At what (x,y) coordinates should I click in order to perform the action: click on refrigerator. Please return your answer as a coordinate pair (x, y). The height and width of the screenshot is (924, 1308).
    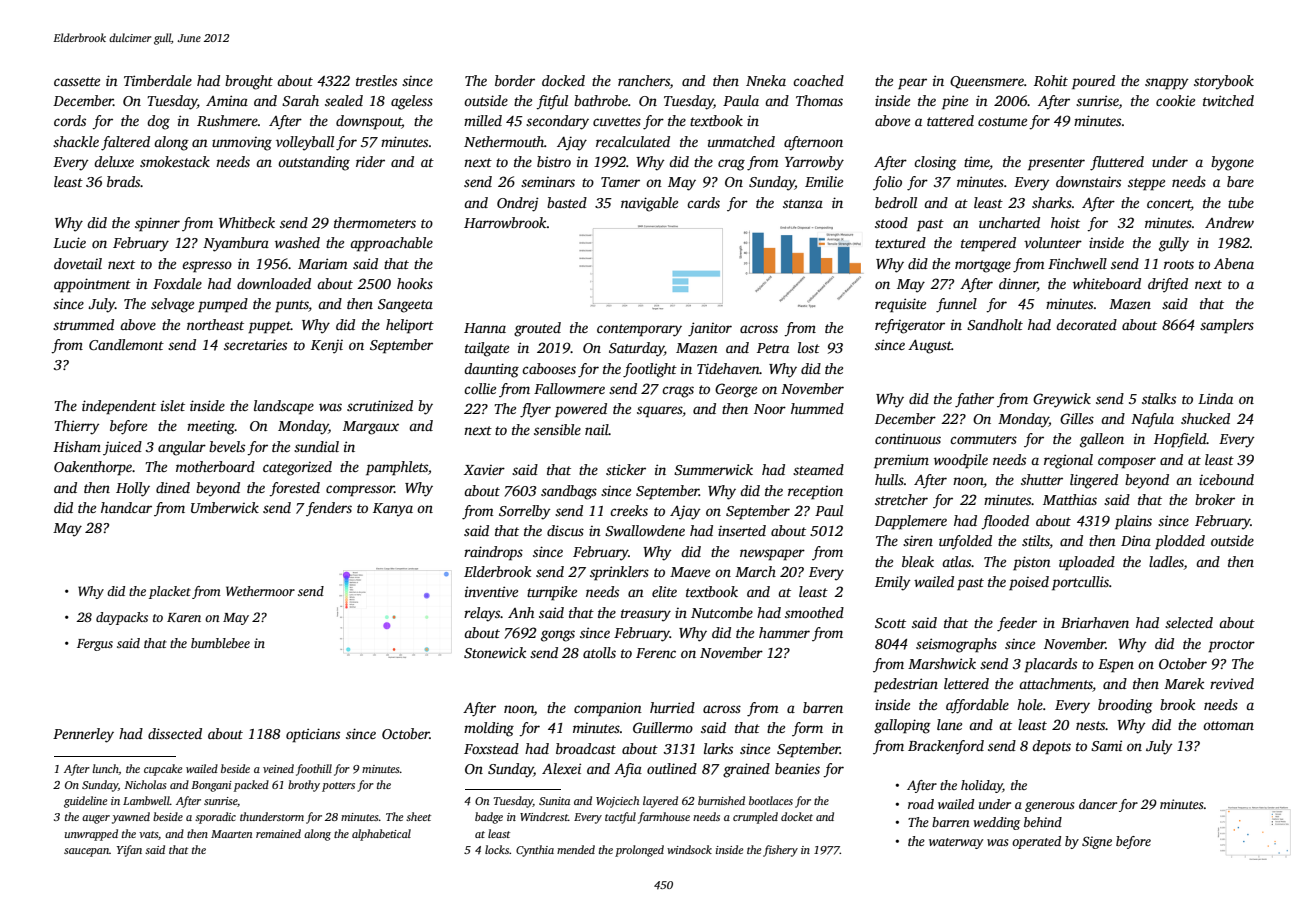
    Looking at the image, I should click on (910, 326).
